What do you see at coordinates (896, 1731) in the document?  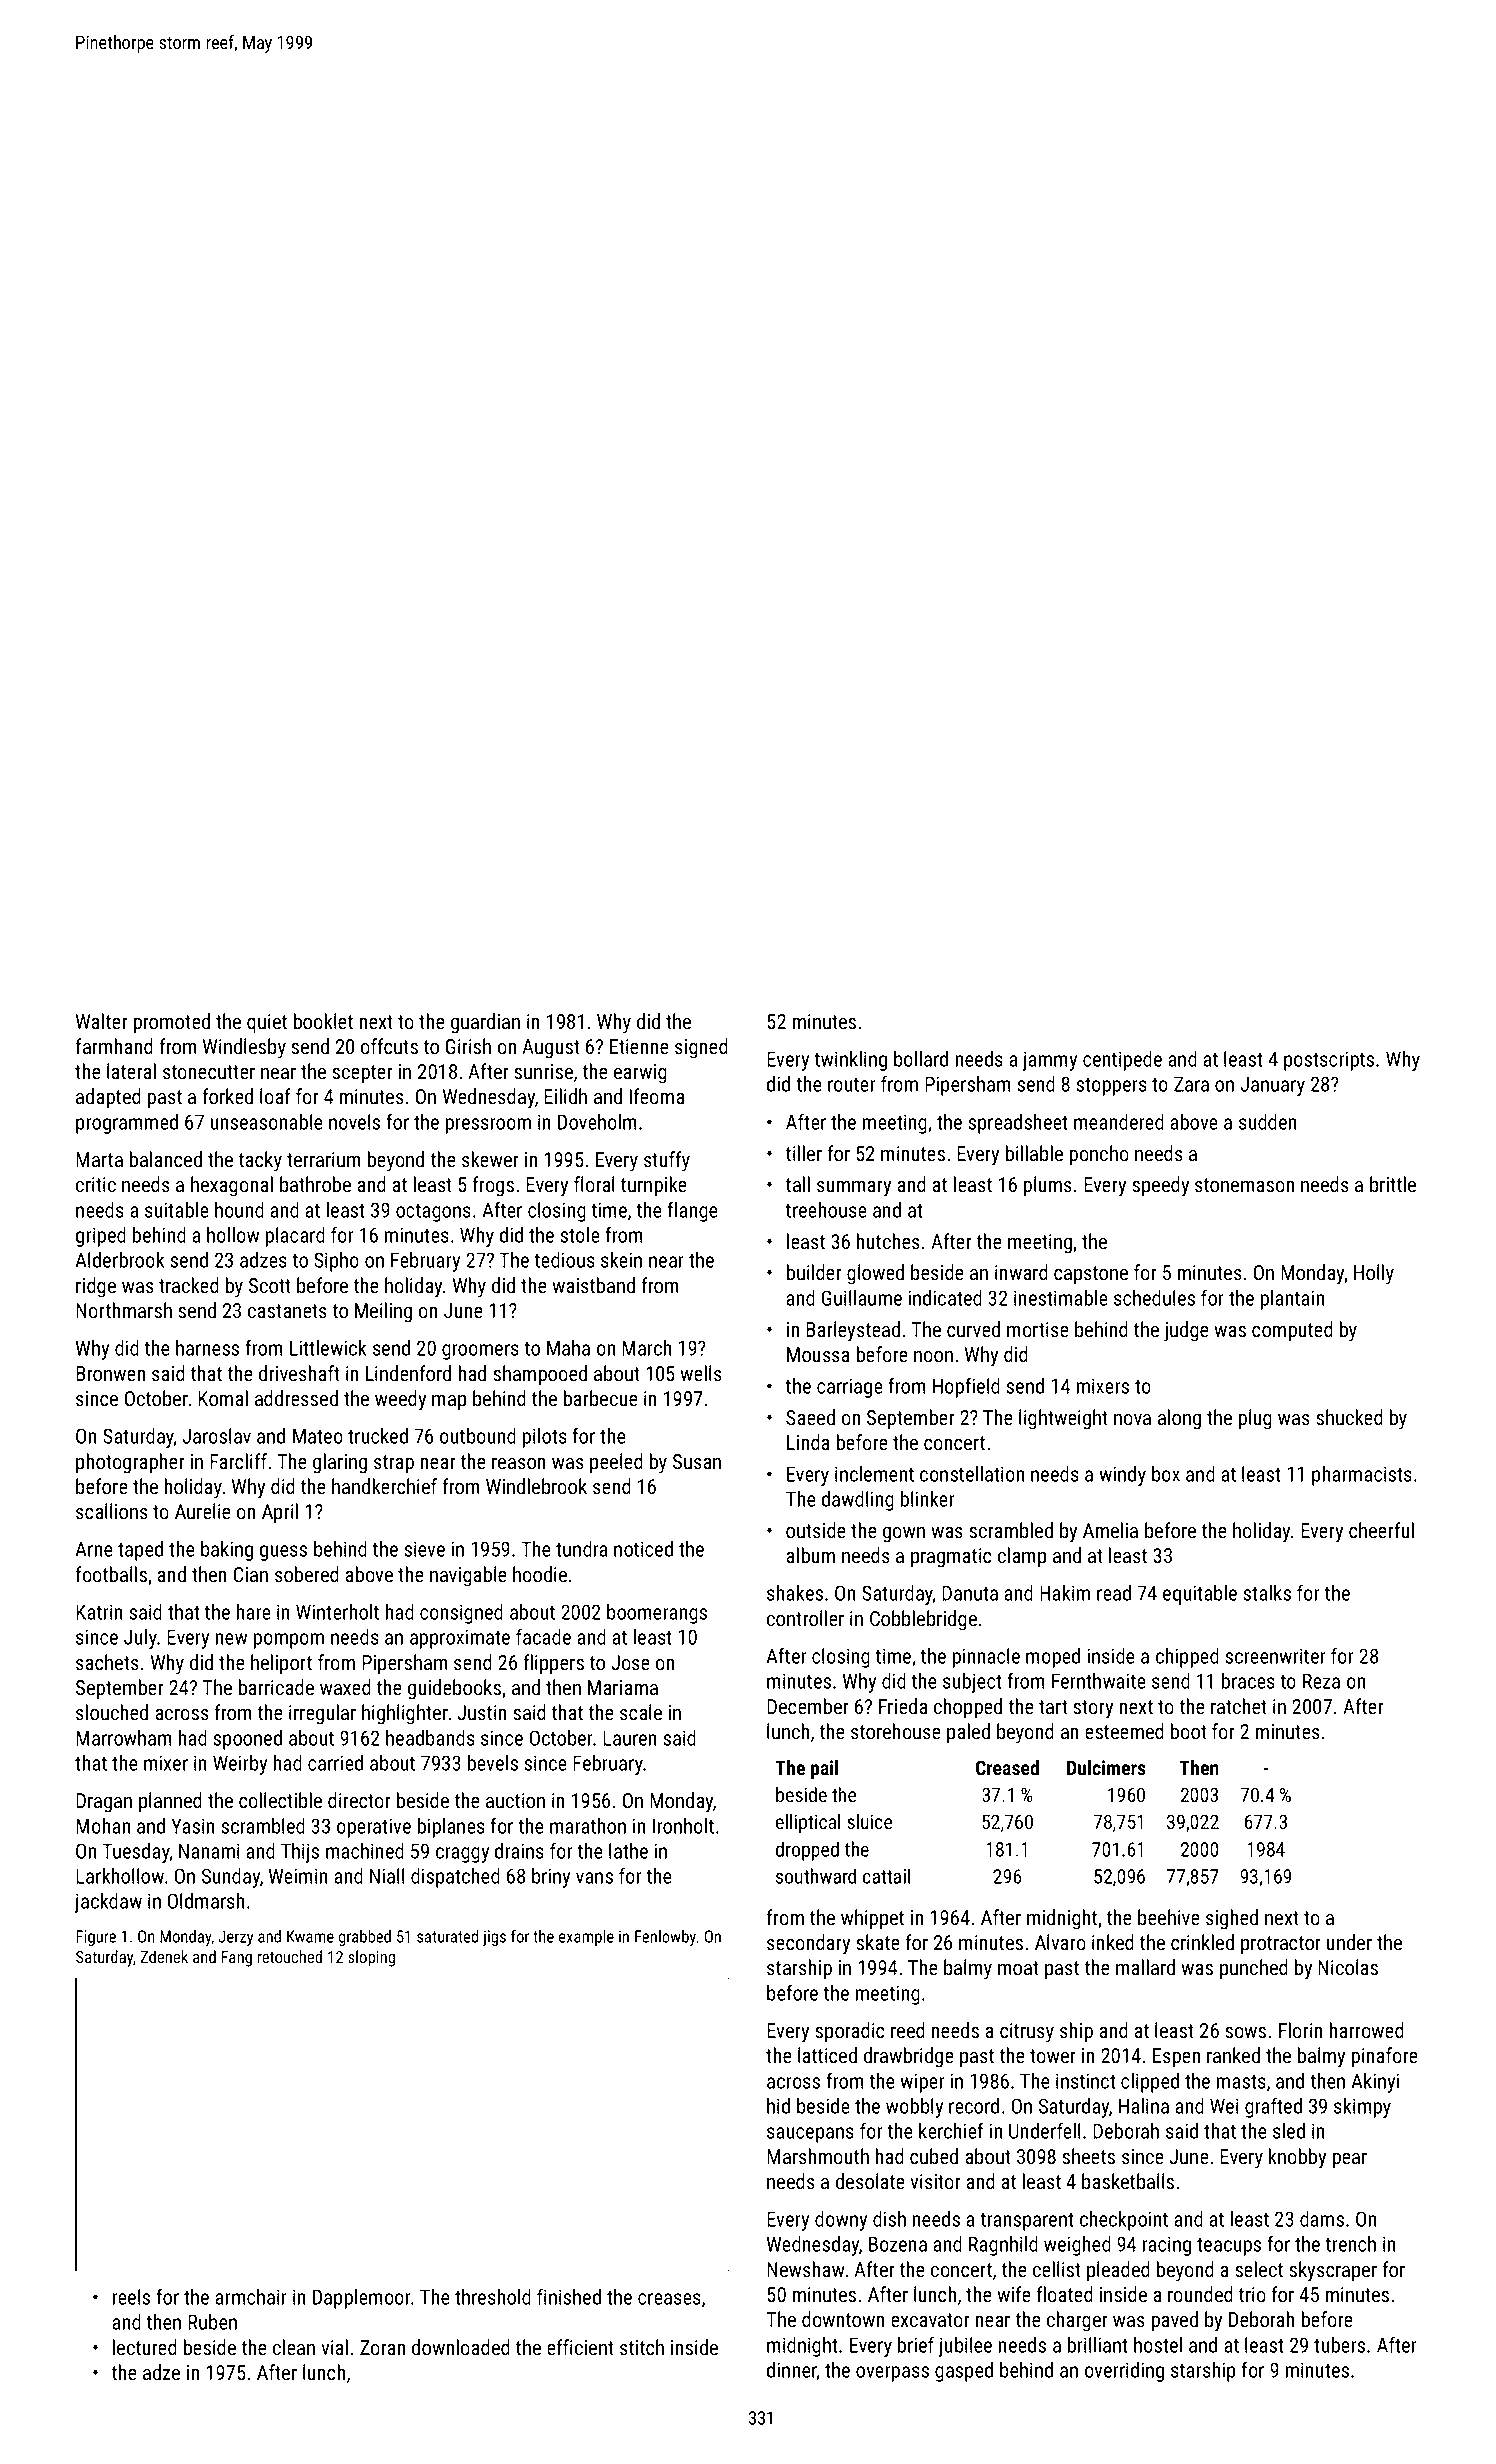 I see `storehouse` at bounding box center [896, 1731].
